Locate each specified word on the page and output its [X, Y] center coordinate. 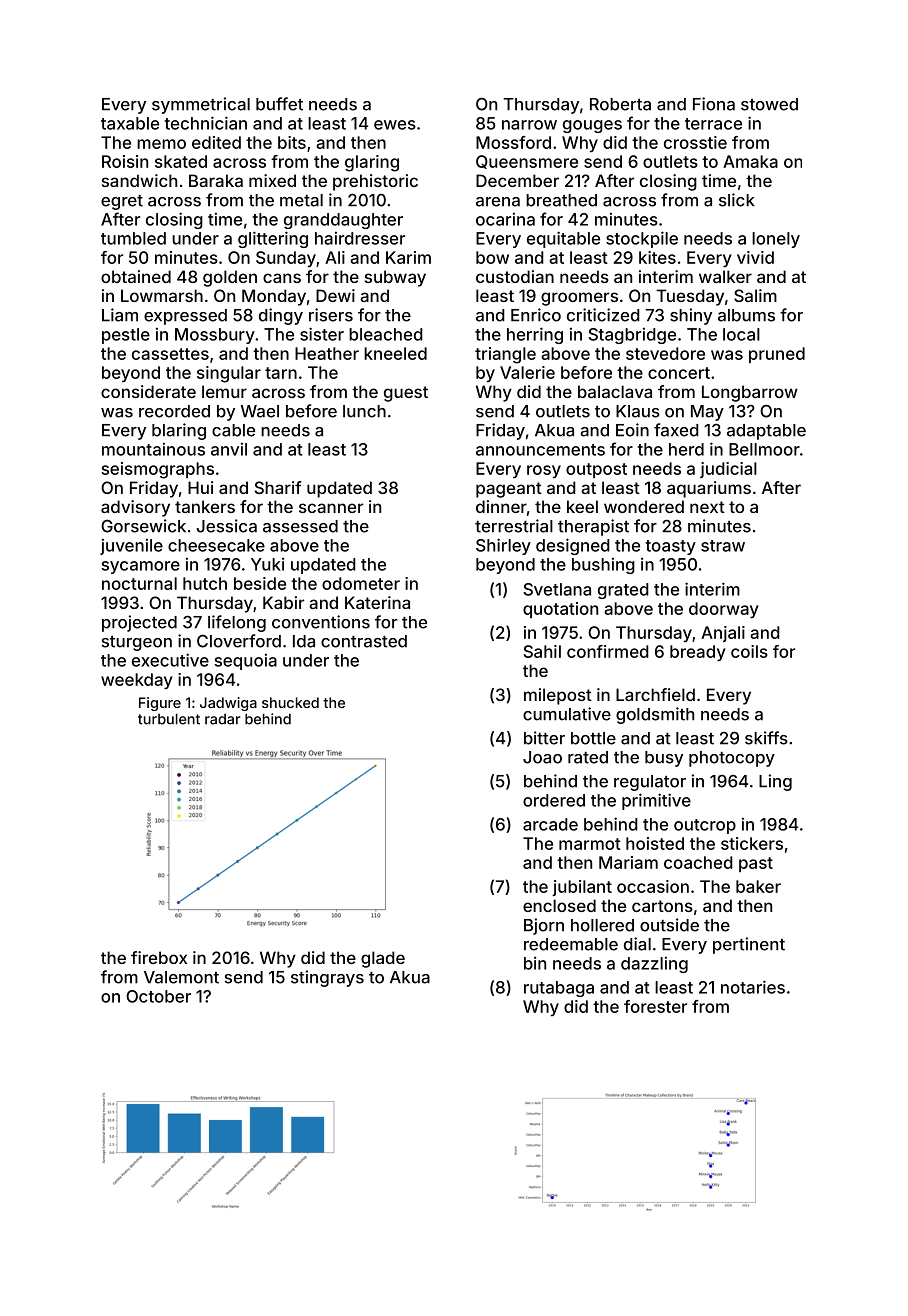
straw [723, 546]
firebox [159, 957]
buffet [279, 104]
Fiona [714, 104]
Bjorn [544, 926]
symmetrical [201, 105]
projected [139, 623]
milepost [558, 696]
